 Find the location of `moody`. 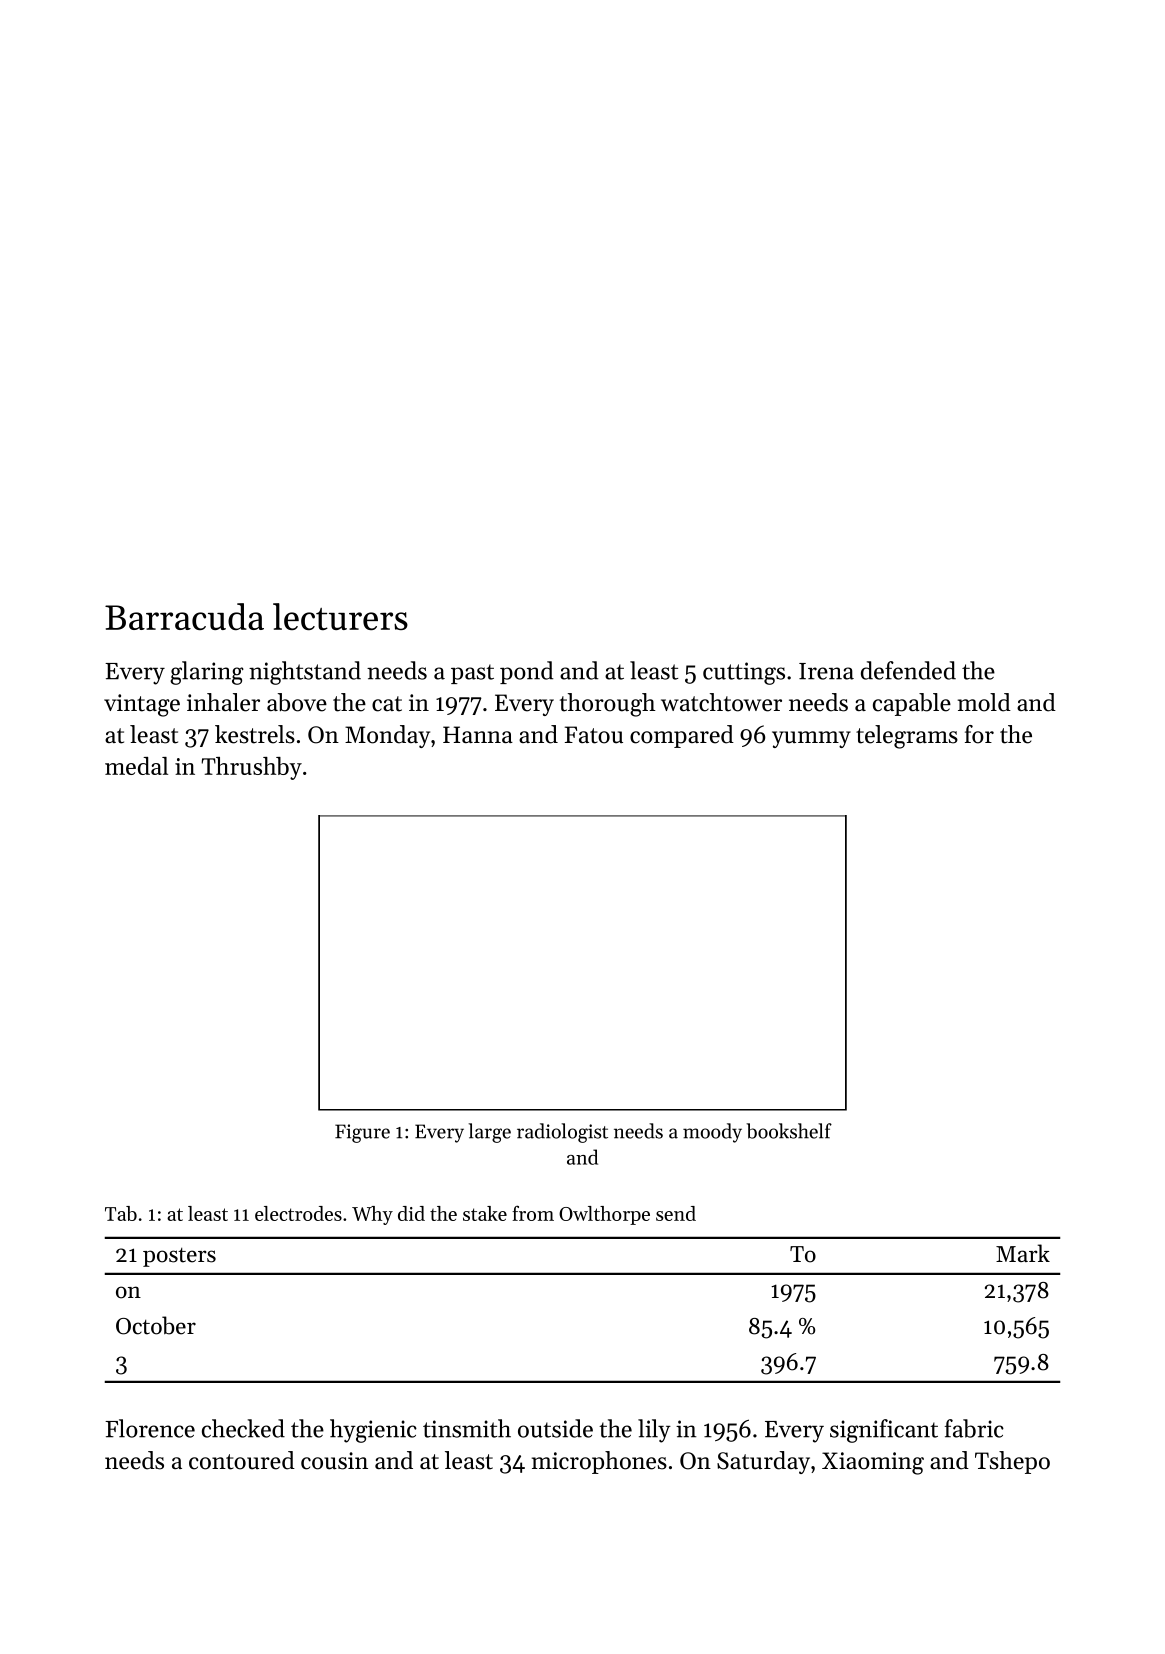

moody is located at coordinates (712, 1133).
